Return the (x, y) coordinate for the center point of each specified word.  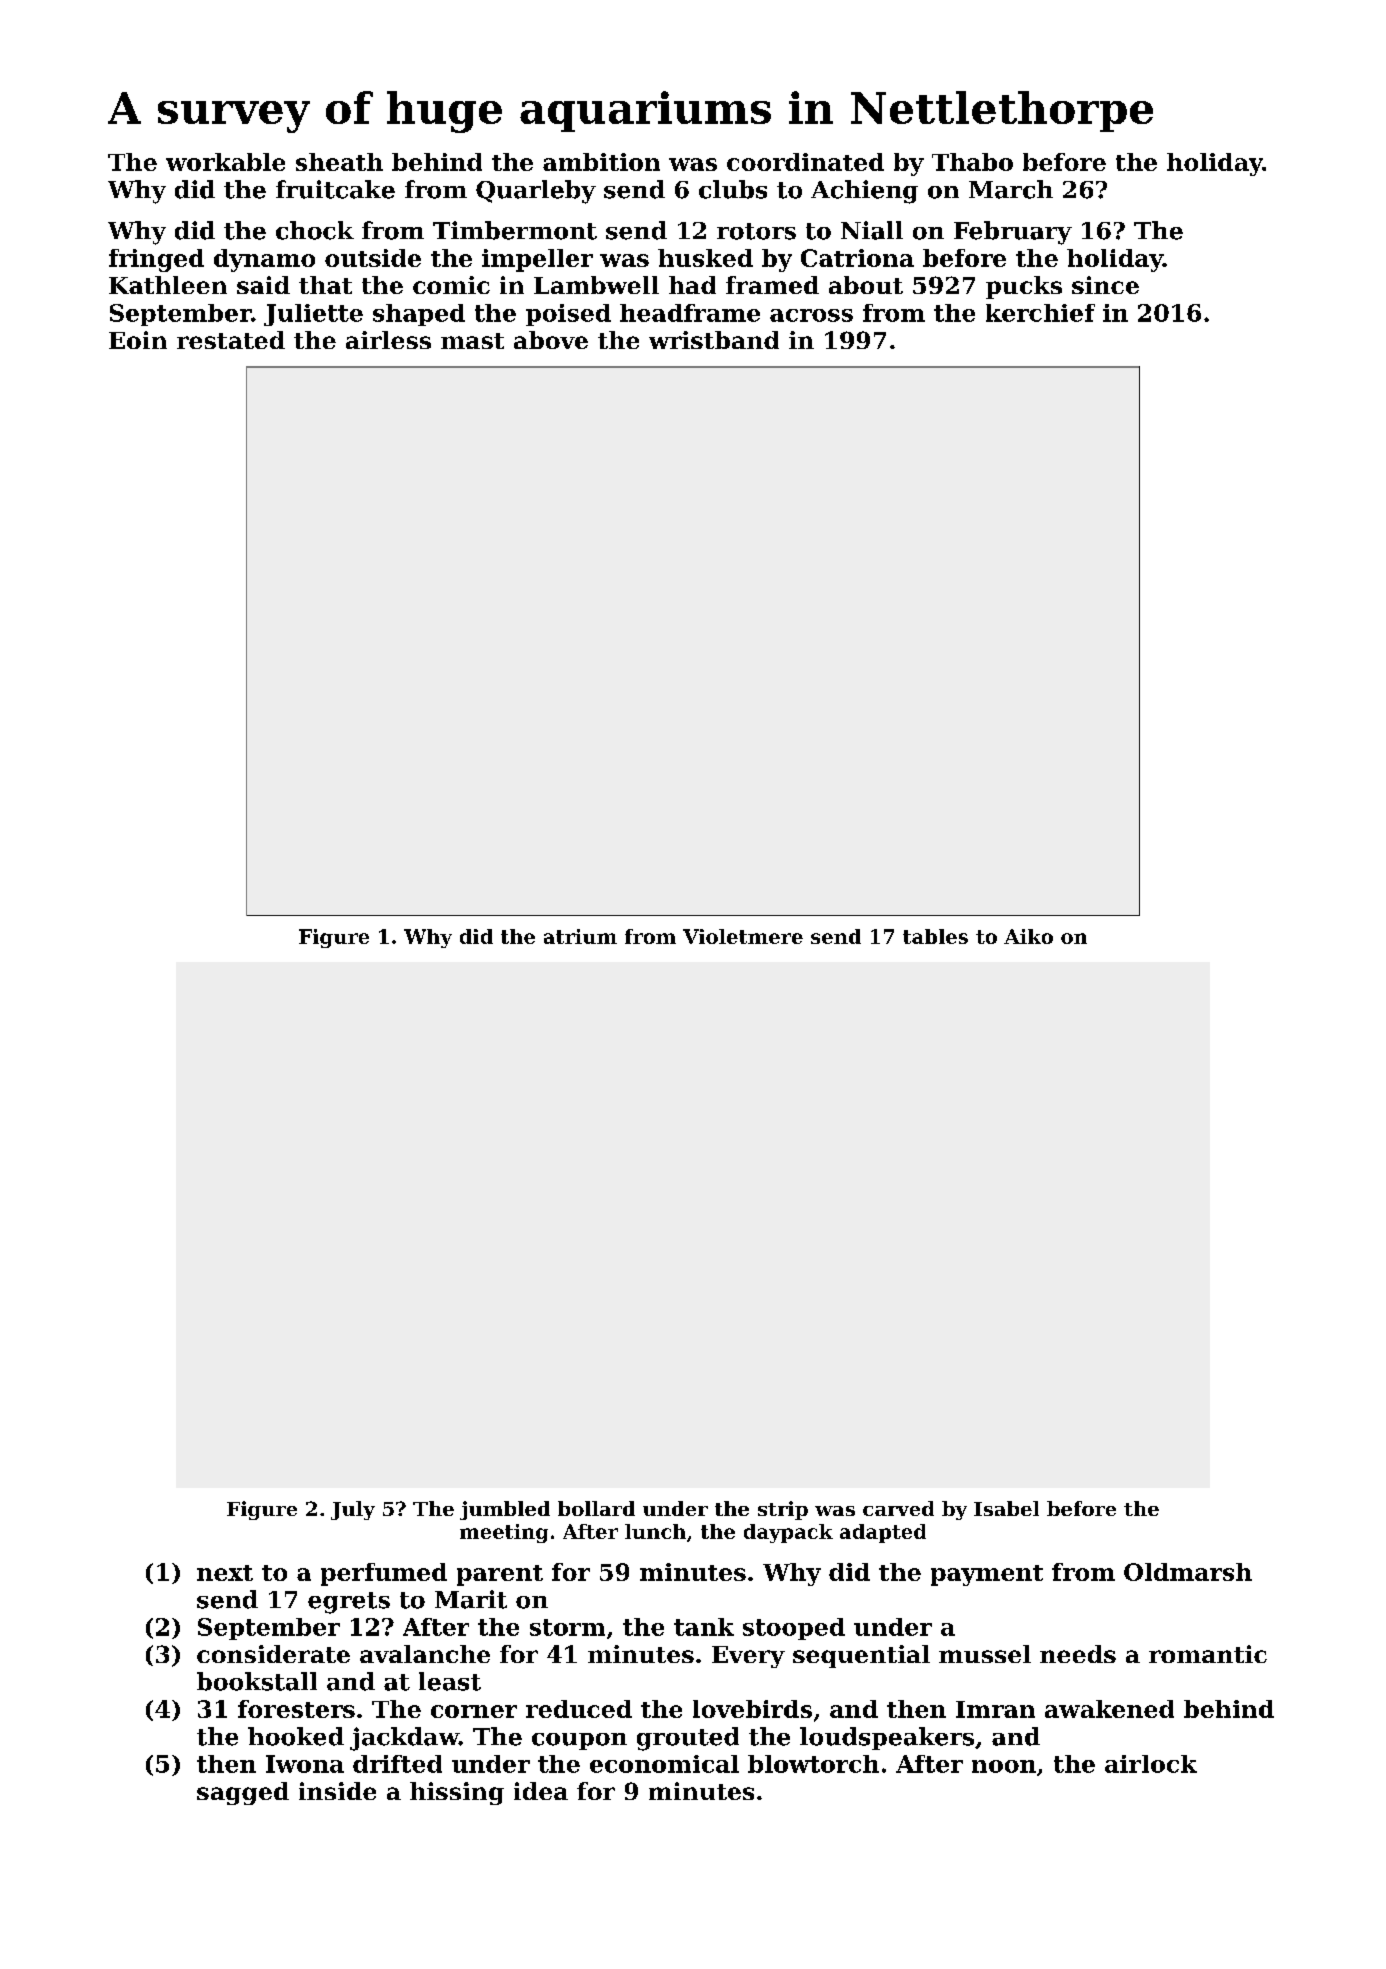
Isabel (1006, 1508)
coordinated (805, 162)
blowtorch (813, 1764)
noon (1004, 1766)
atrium (580, 936)
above (551, 340)
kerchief (1040, 313)
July (353, 1510)
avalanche (425, 1654)
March (1011, 189)
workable (225, 162)
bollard (596, 1508)
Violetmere (743, 936)
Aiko (1028, 936)
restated (231, 340)
